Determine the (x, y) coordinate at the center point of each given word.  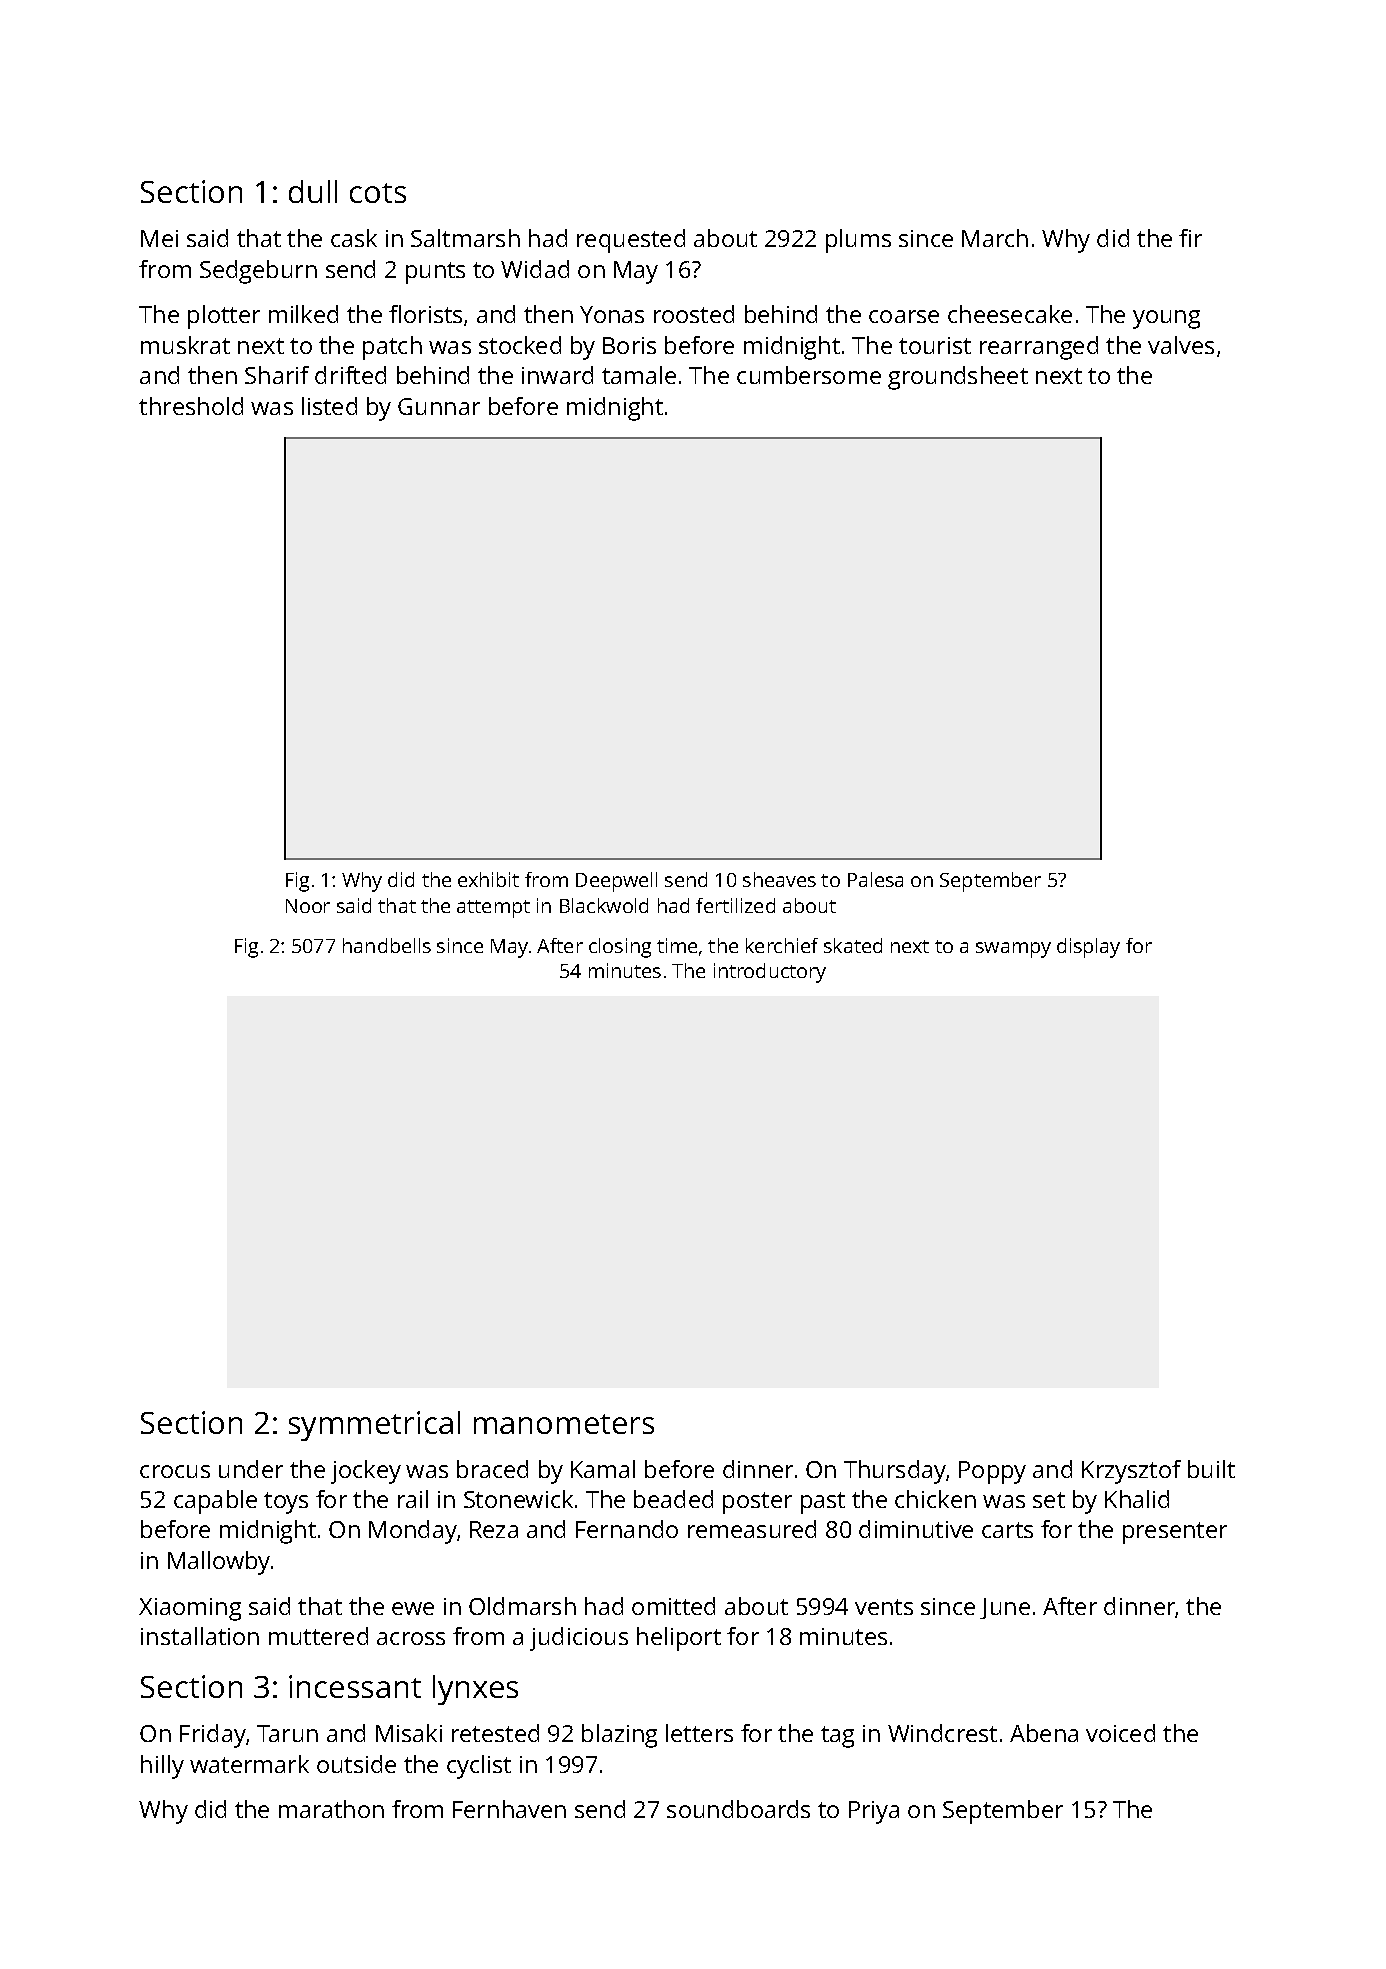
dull (313, 191)
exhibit (488, 879)
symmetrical (374, 1426)
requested (631, 241)
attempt (493, 909)
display (1088, 948)
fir (1190, 238)
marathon (331, 1809)
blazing (619, 1736)
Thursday (895, 1472)
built (1211, 1469)
